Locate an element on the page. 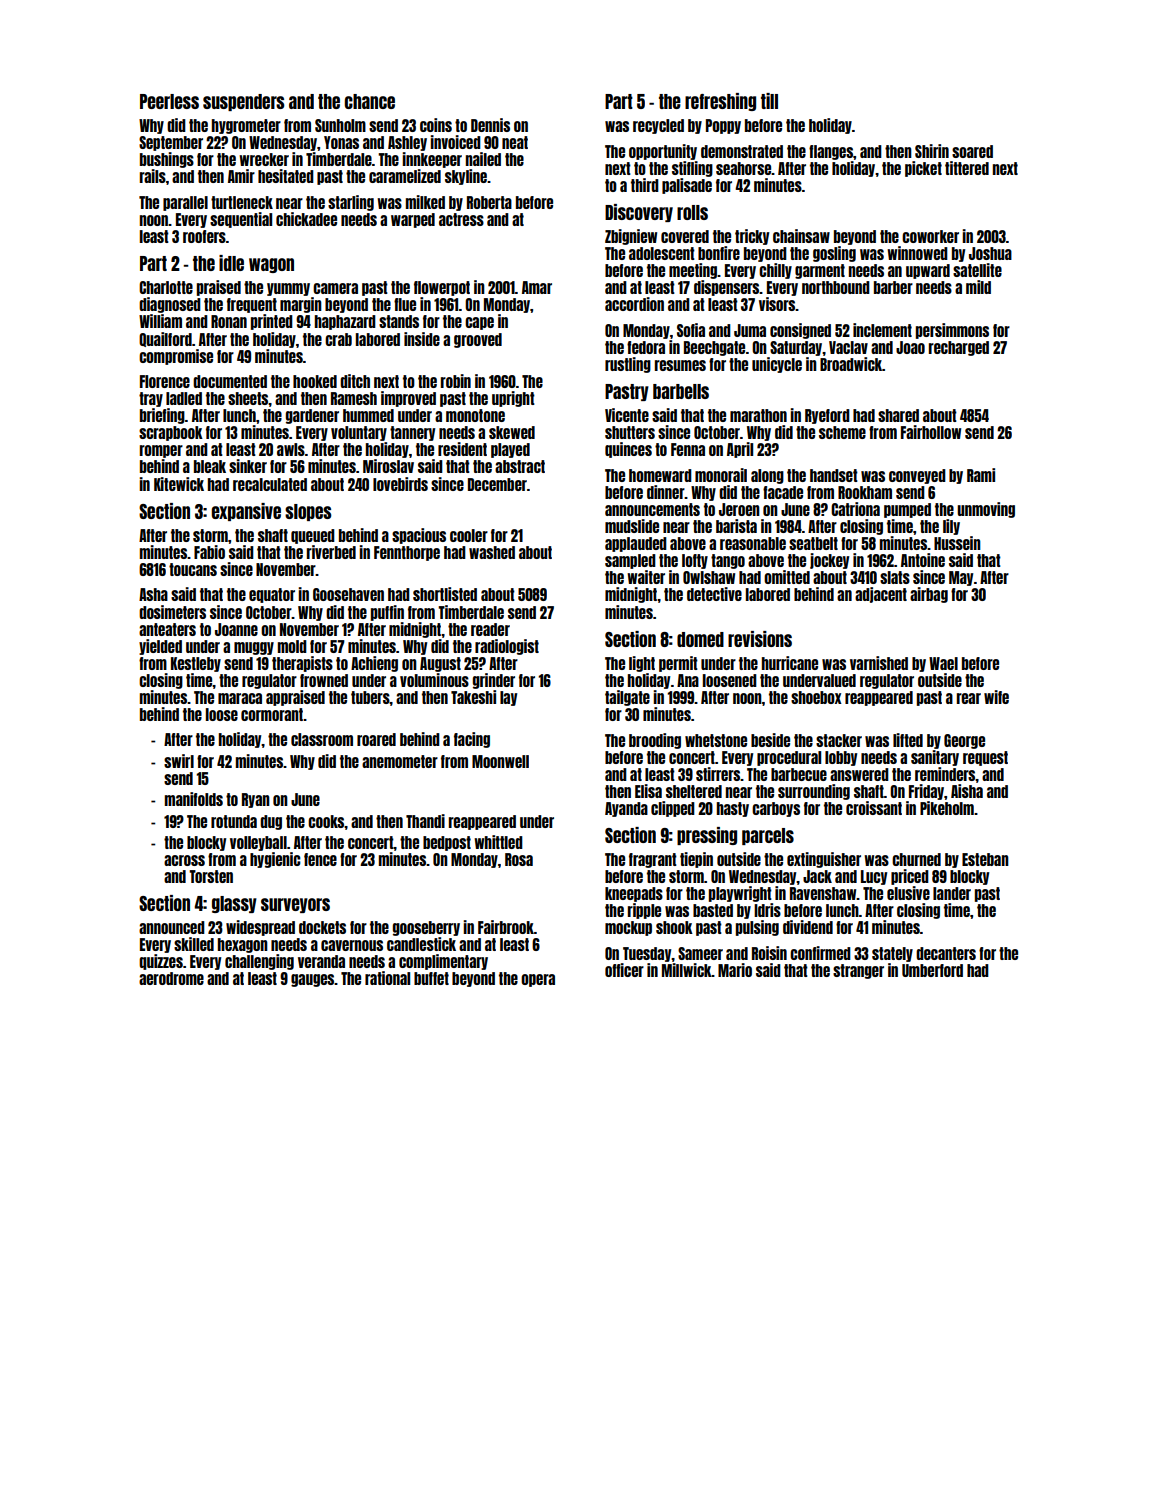  lovebirds is located at coordinates (400, 484).
